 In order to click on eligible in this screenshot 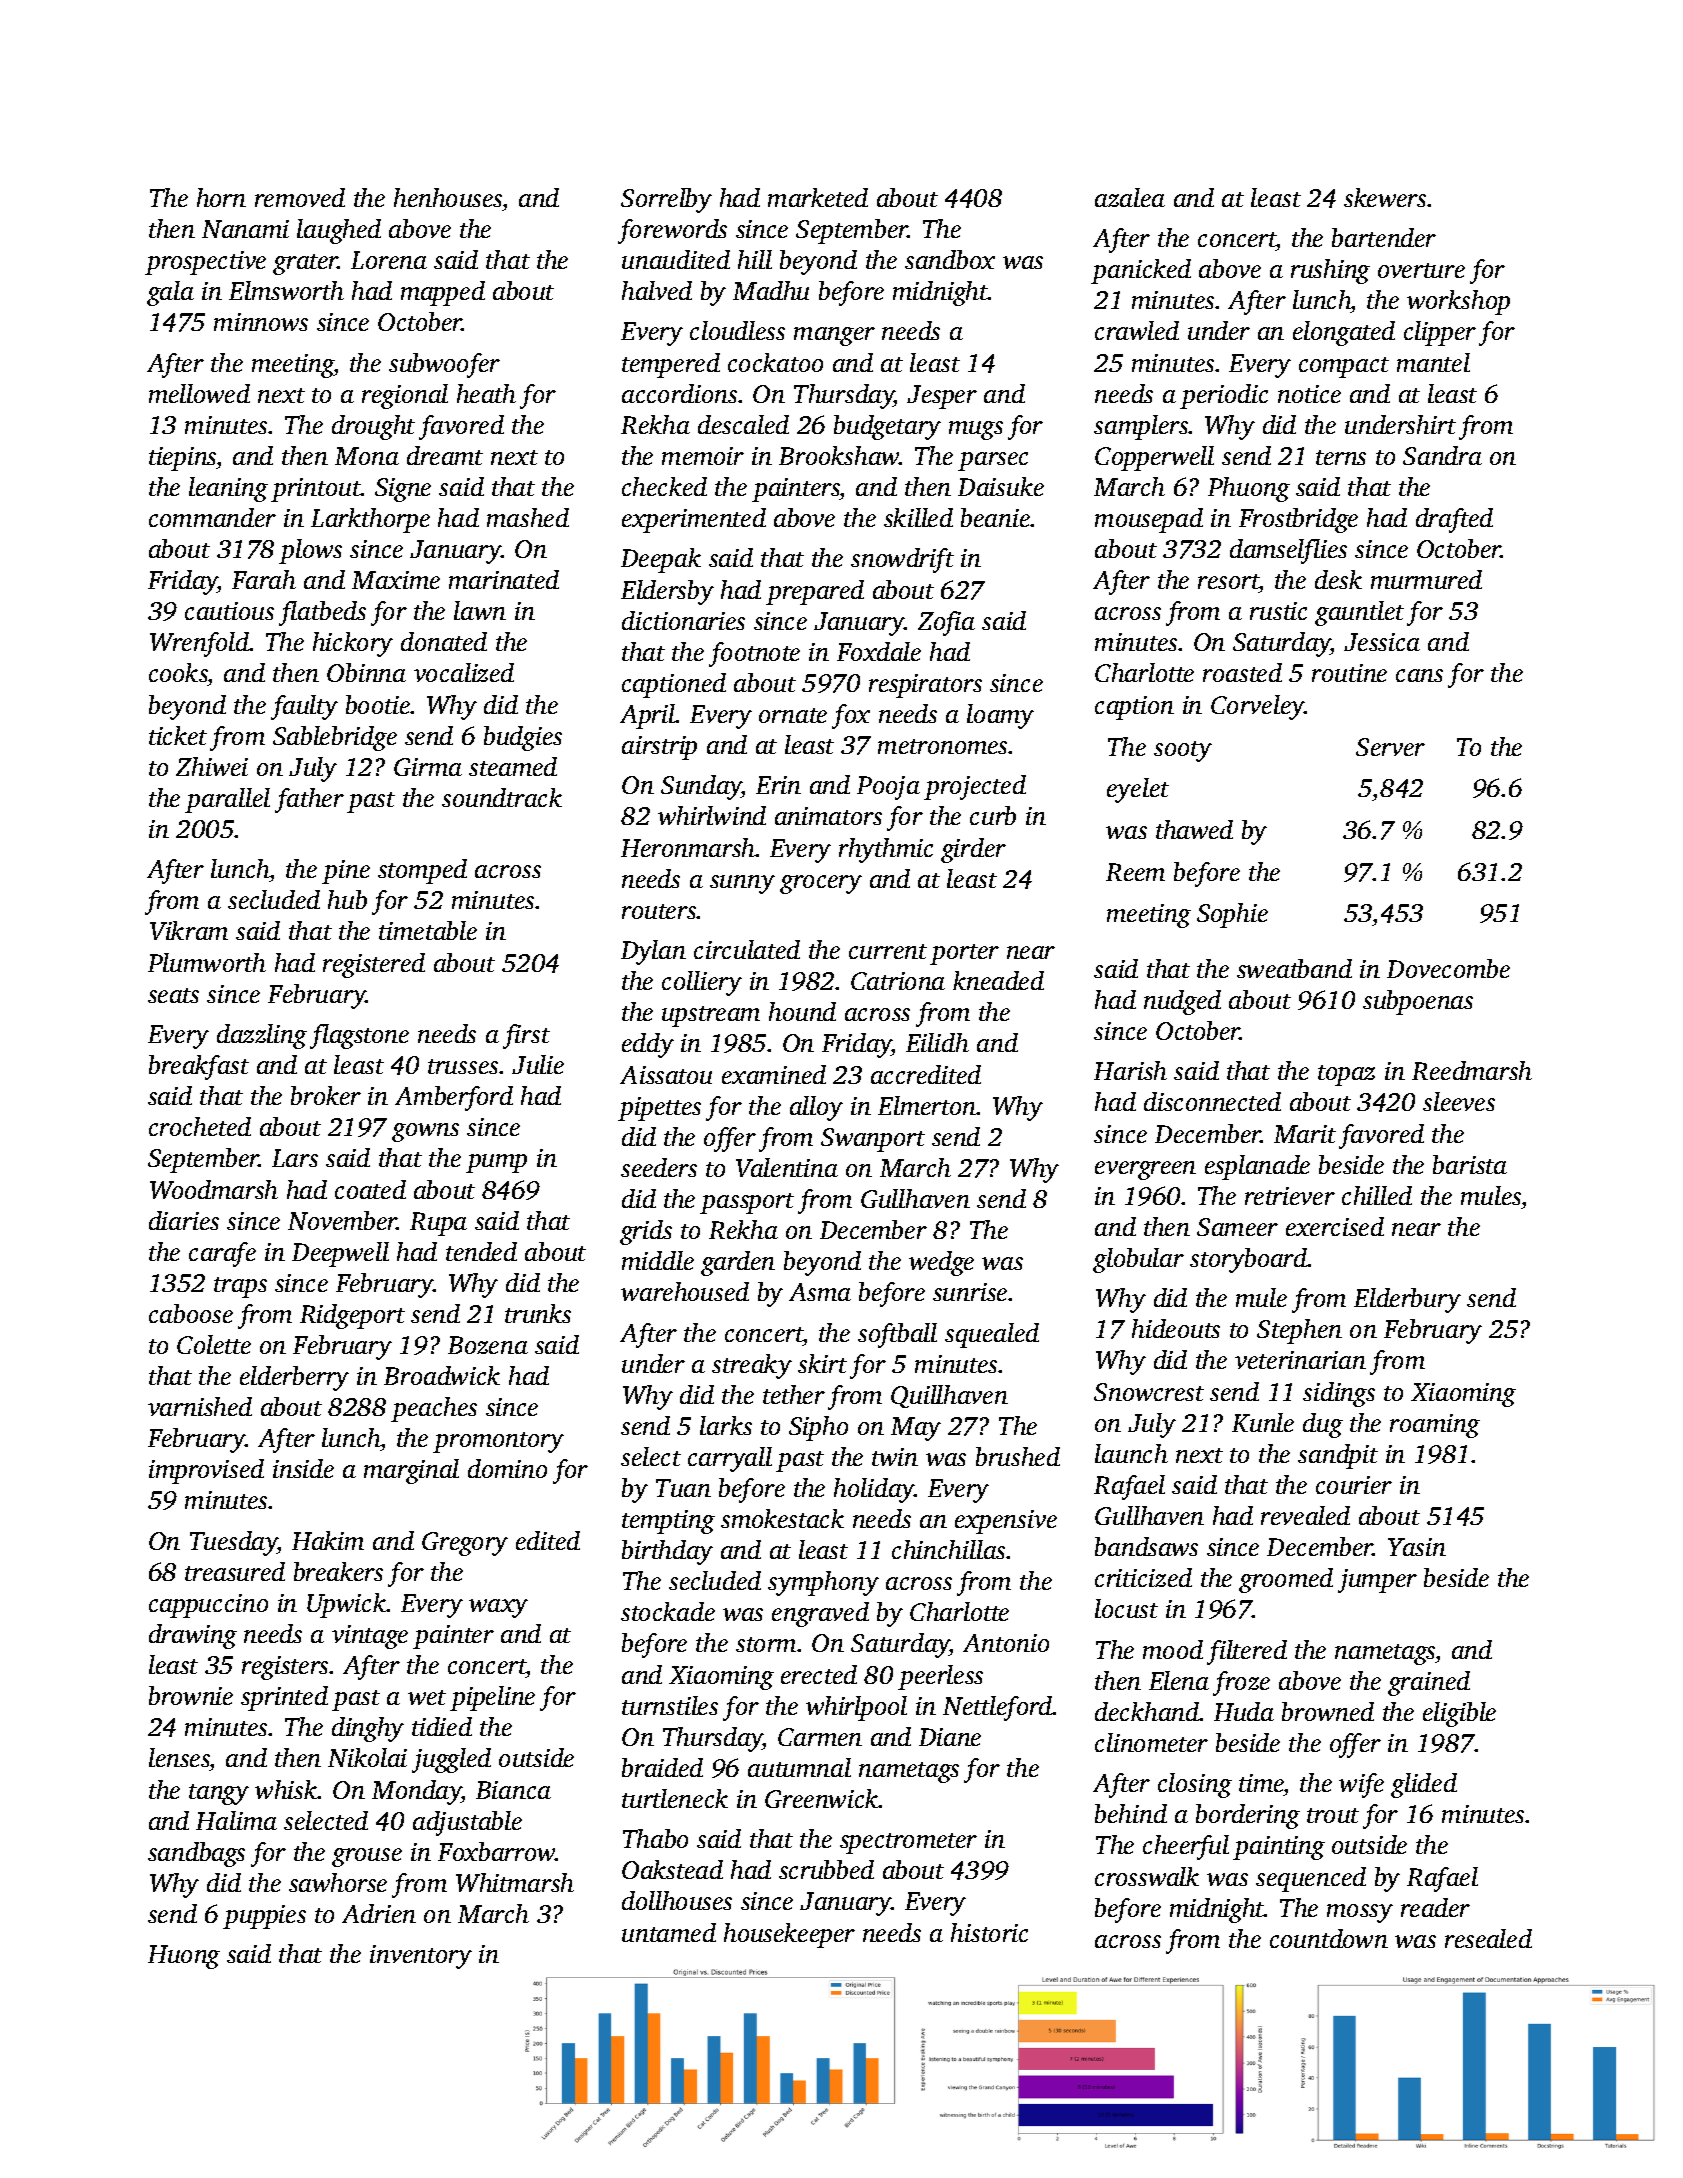, I will do `click(1459, 1714)`.
